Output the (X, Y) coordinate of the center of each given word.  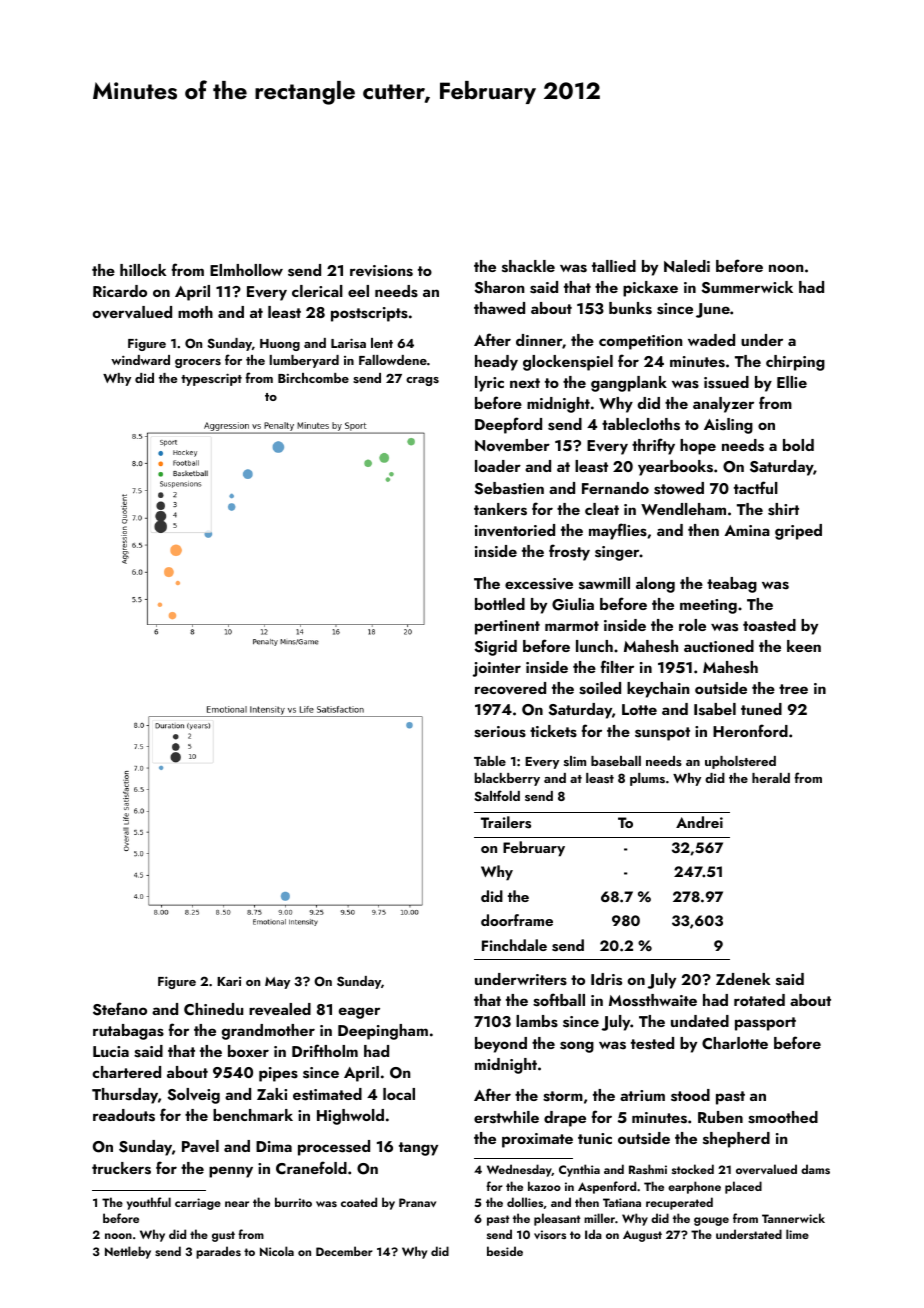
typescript (211, 379)
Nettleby (128, 1252)
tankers (500, 509)
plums (647, 779)
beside (505, 1251)
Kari (229, 981)
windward (140, 360)
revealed (280, 1009)
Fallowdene (393, 360)
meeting (708, 606)
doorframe (517, 920)
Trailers (506, 822)
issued (726, 382)
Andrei (699, 822)
